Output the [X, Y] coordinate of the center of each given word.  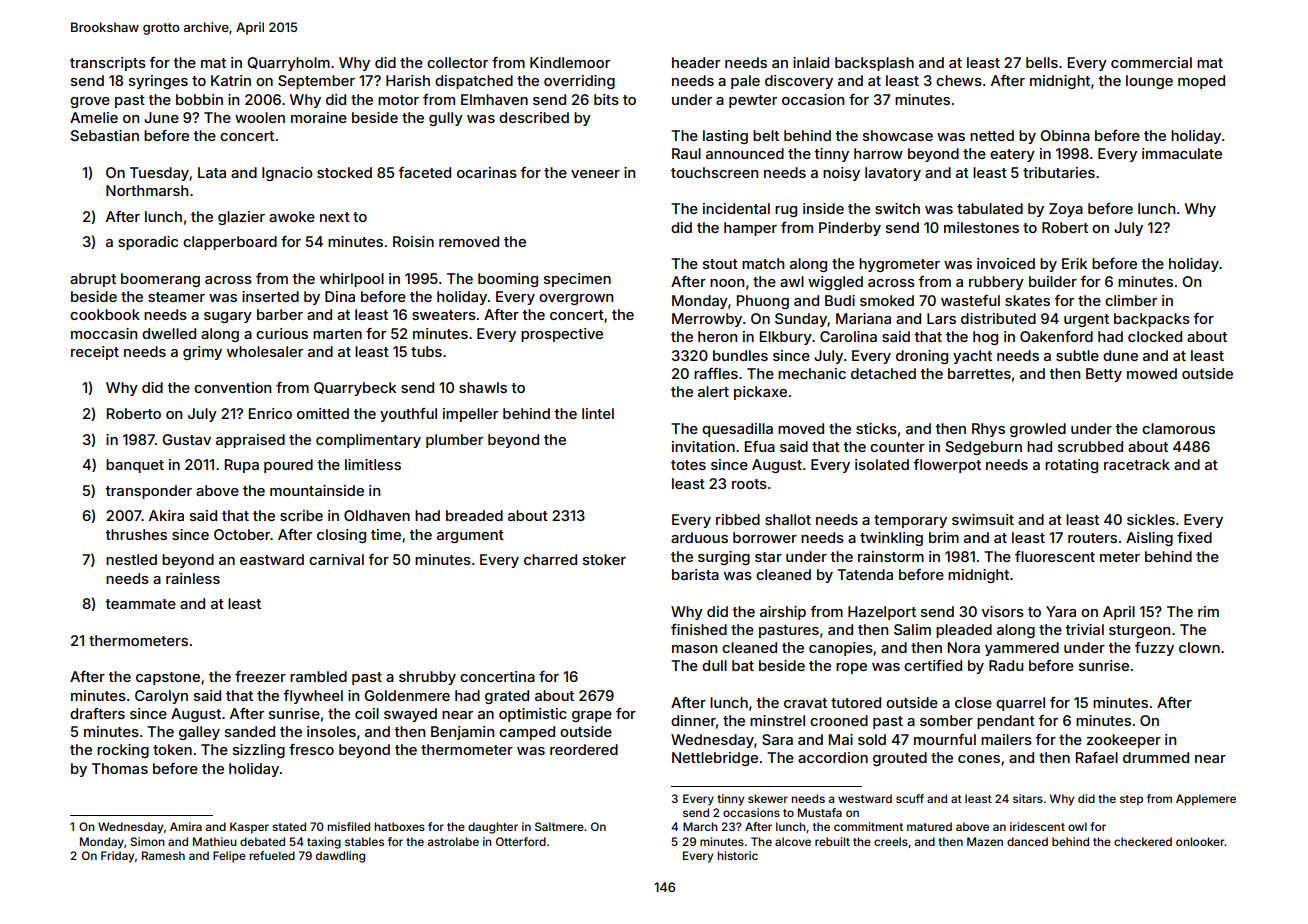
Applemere [1206, 800]
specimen [577, 280]
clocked [1155, 336]
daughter [493, 828]
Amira [186, 826]
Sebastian [105, 135]
